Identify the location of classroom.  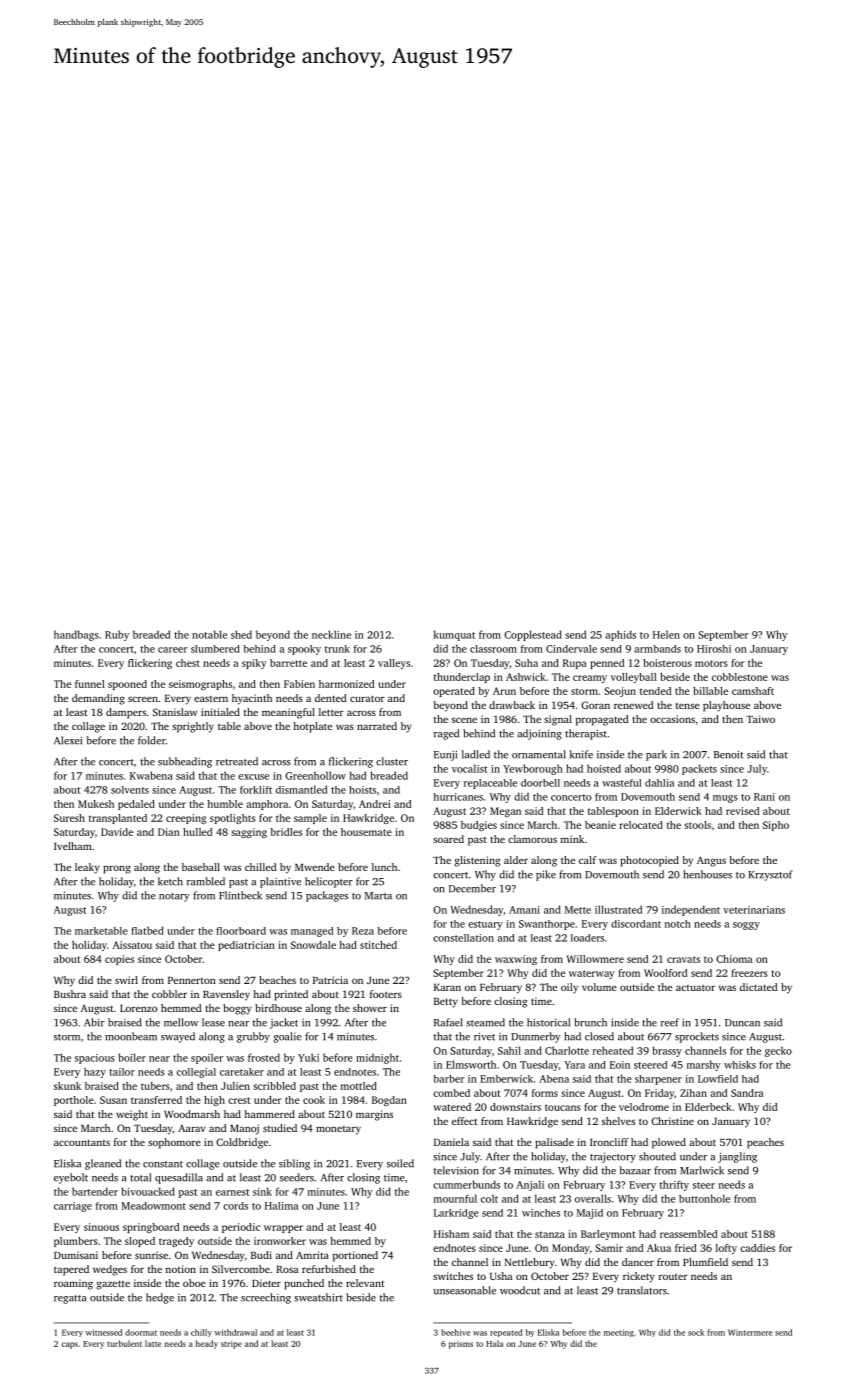
(493, 649).
